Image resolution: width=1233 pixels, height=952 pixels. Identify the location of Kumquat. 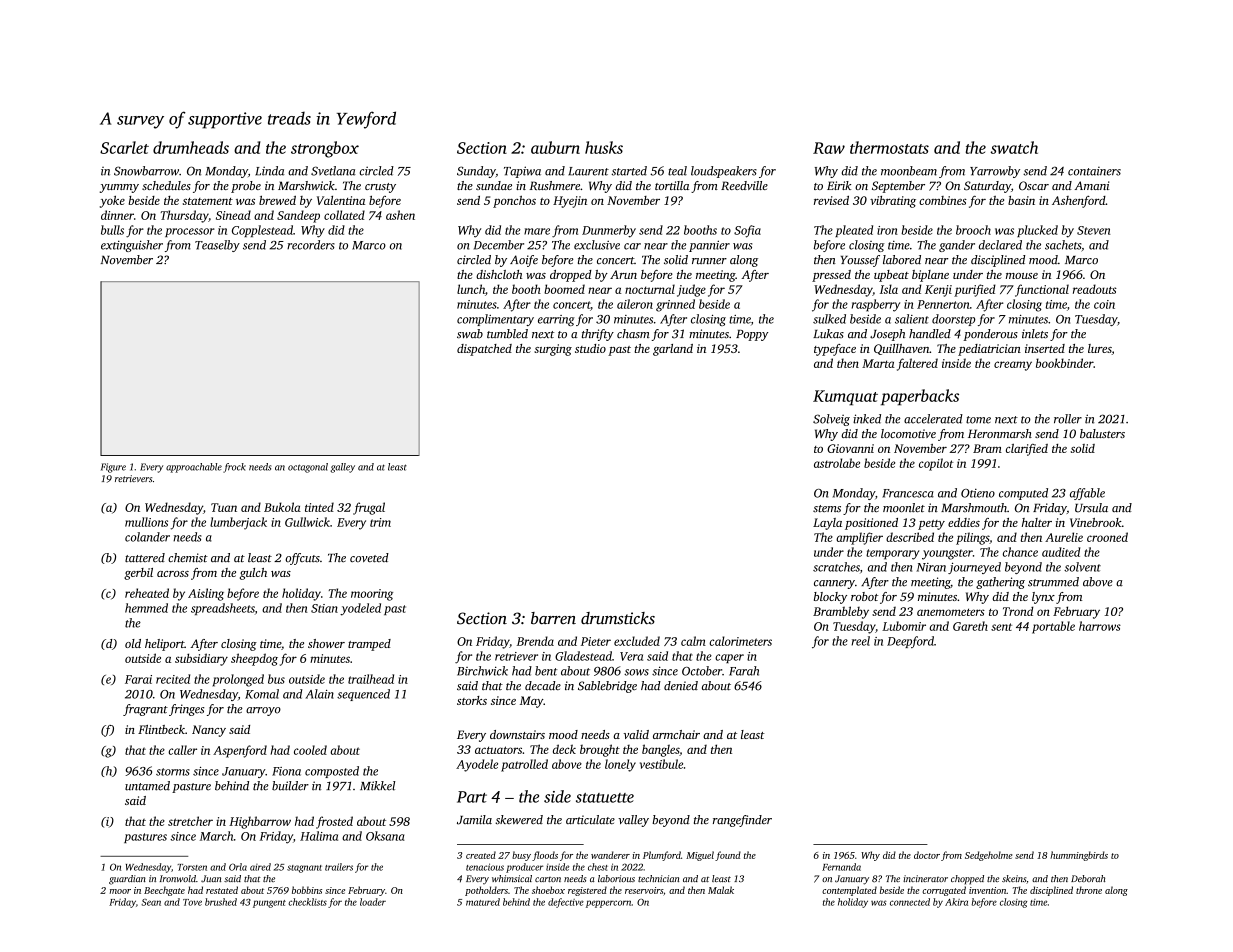
(845, 398).
